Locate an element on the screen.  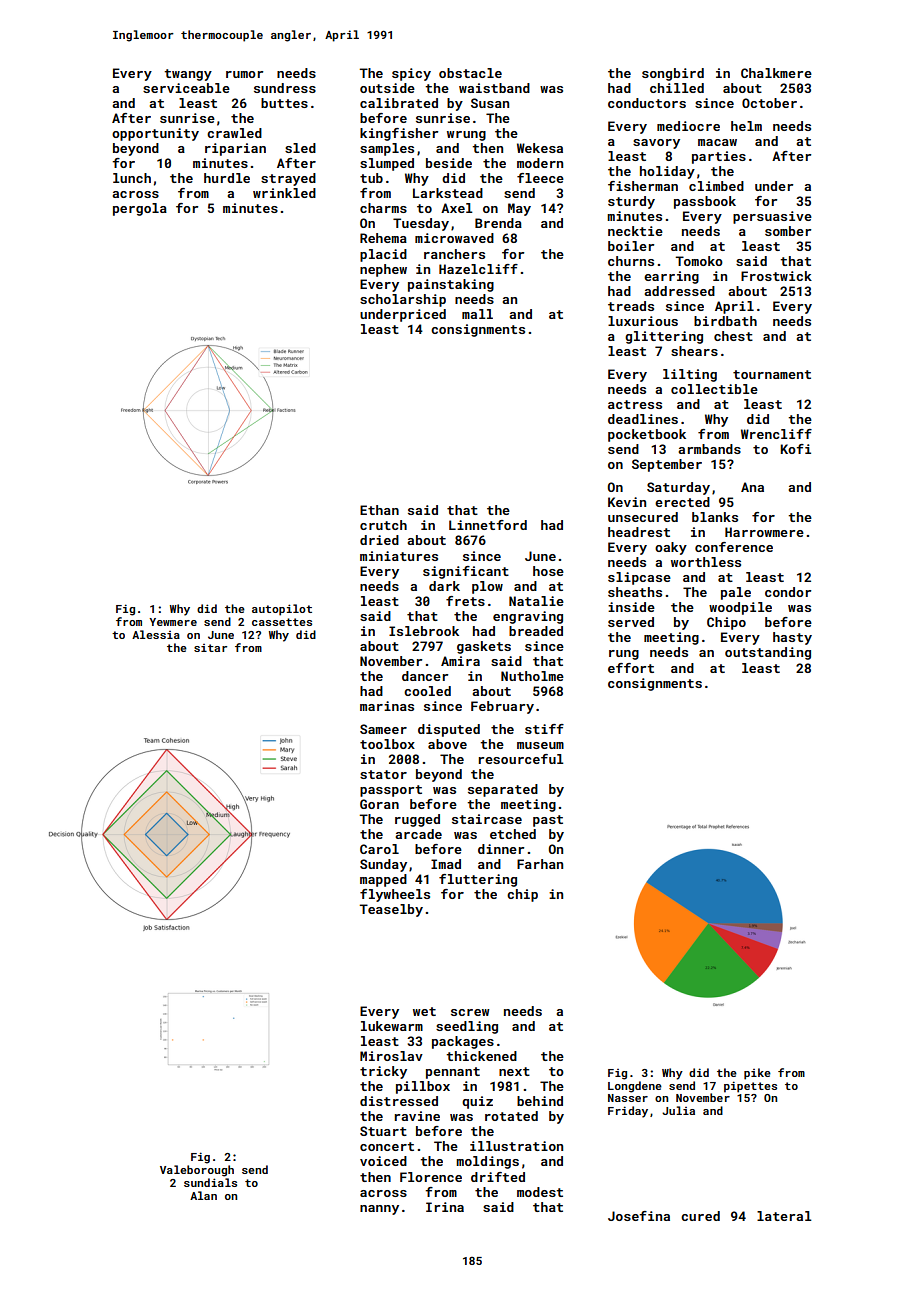
Yewmere is located at coordinates (173, 622).
